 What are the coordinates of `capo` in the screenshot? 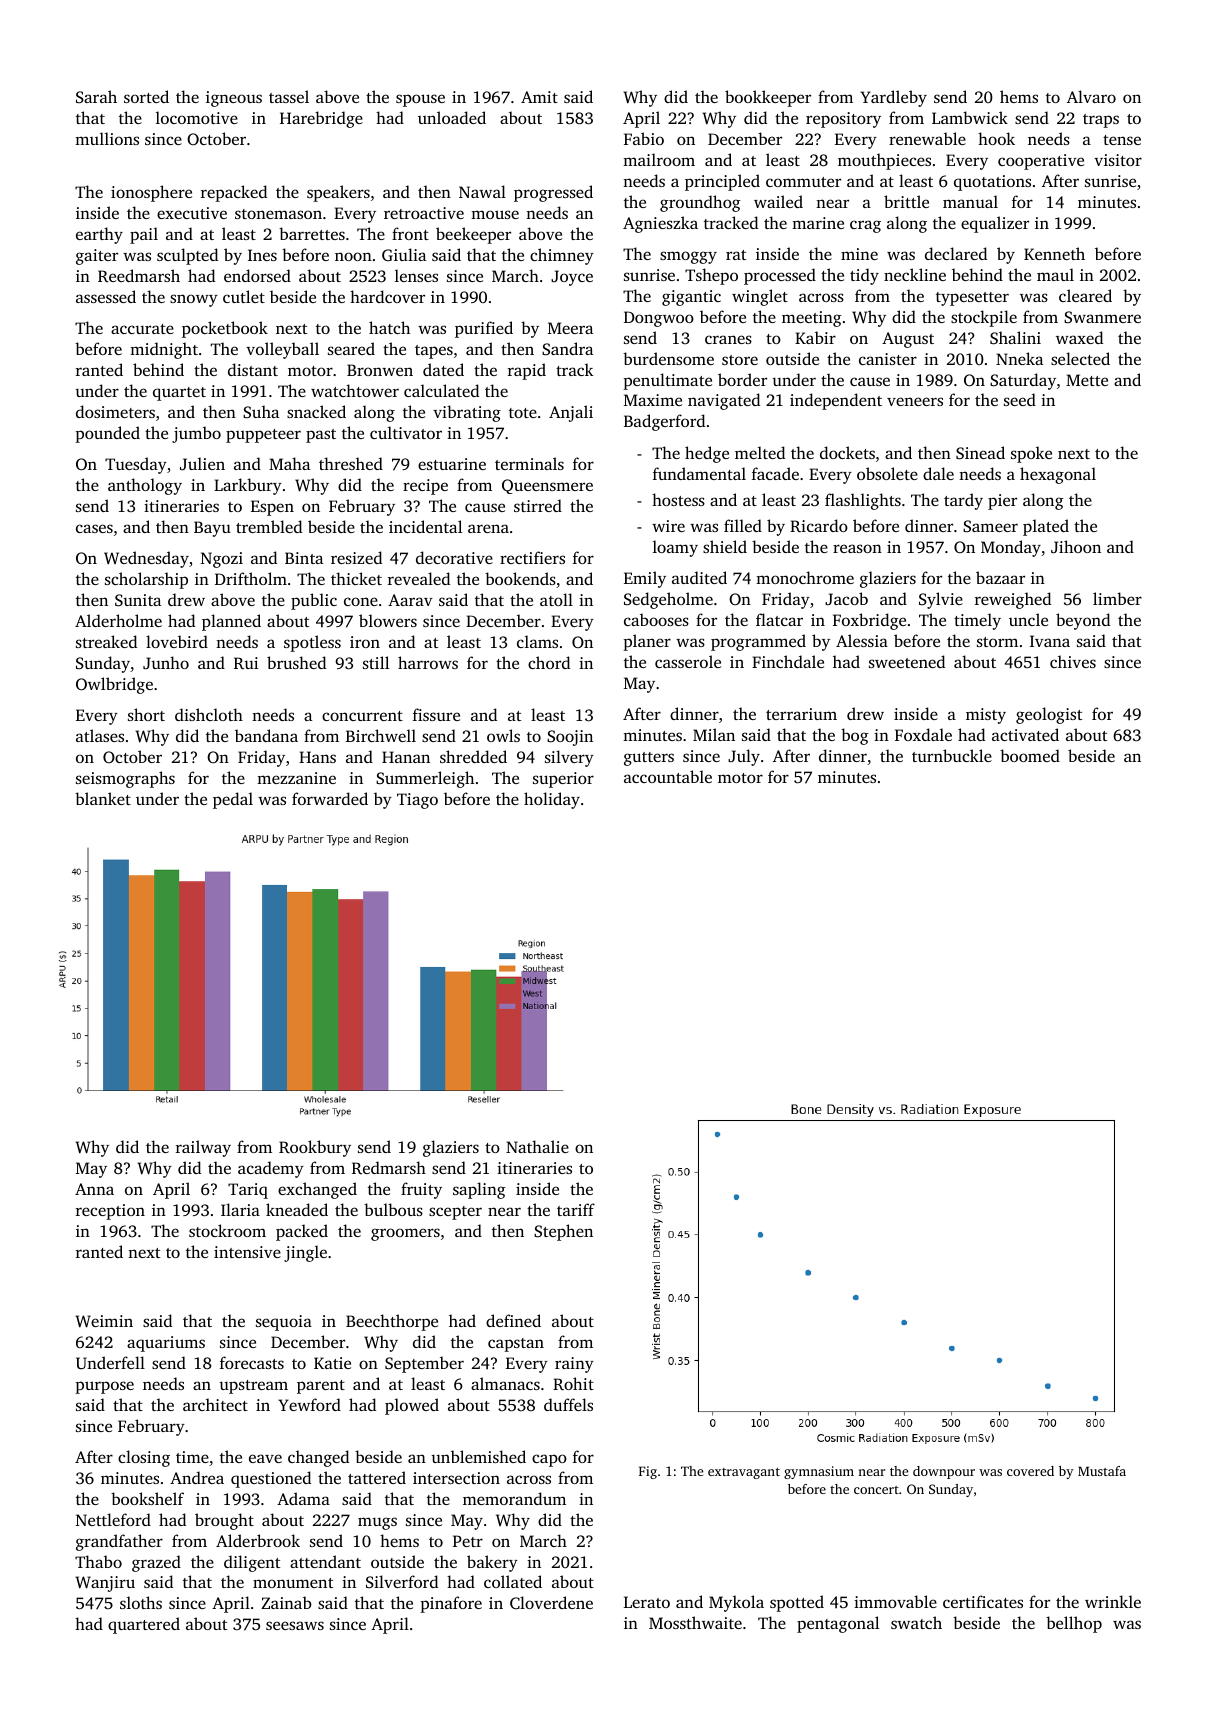 It's located at (549, 1460).
